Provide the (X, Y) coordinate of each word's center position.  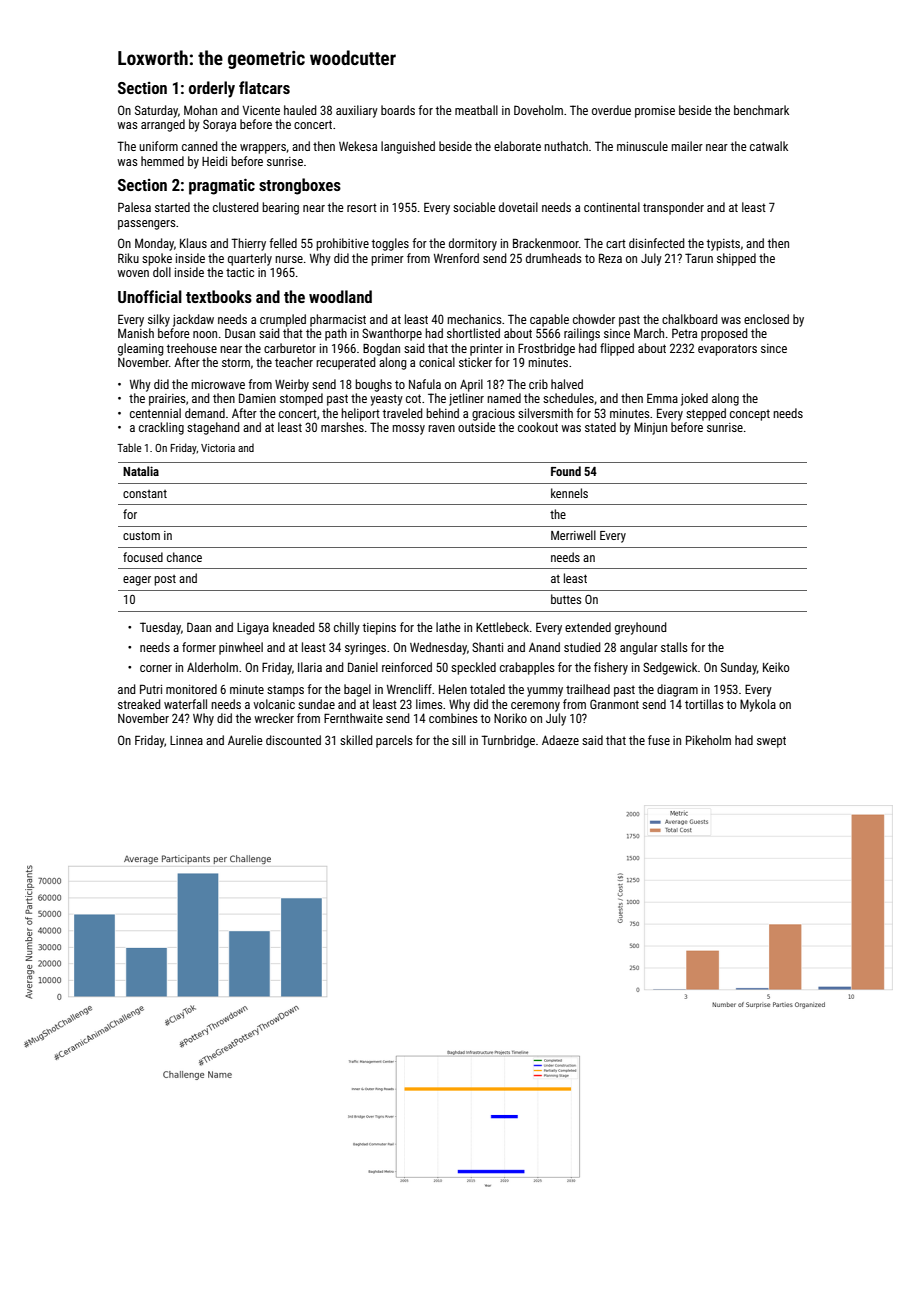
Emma (662, 398)
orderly (212, 89)
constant (145, 494)
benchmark (761, 110)
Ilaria (310, 667)
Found (566, 471)
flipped (617, 349)
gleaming (141, 349)
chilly (347, 628)
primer (387, 260)
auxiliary (357, 111)
